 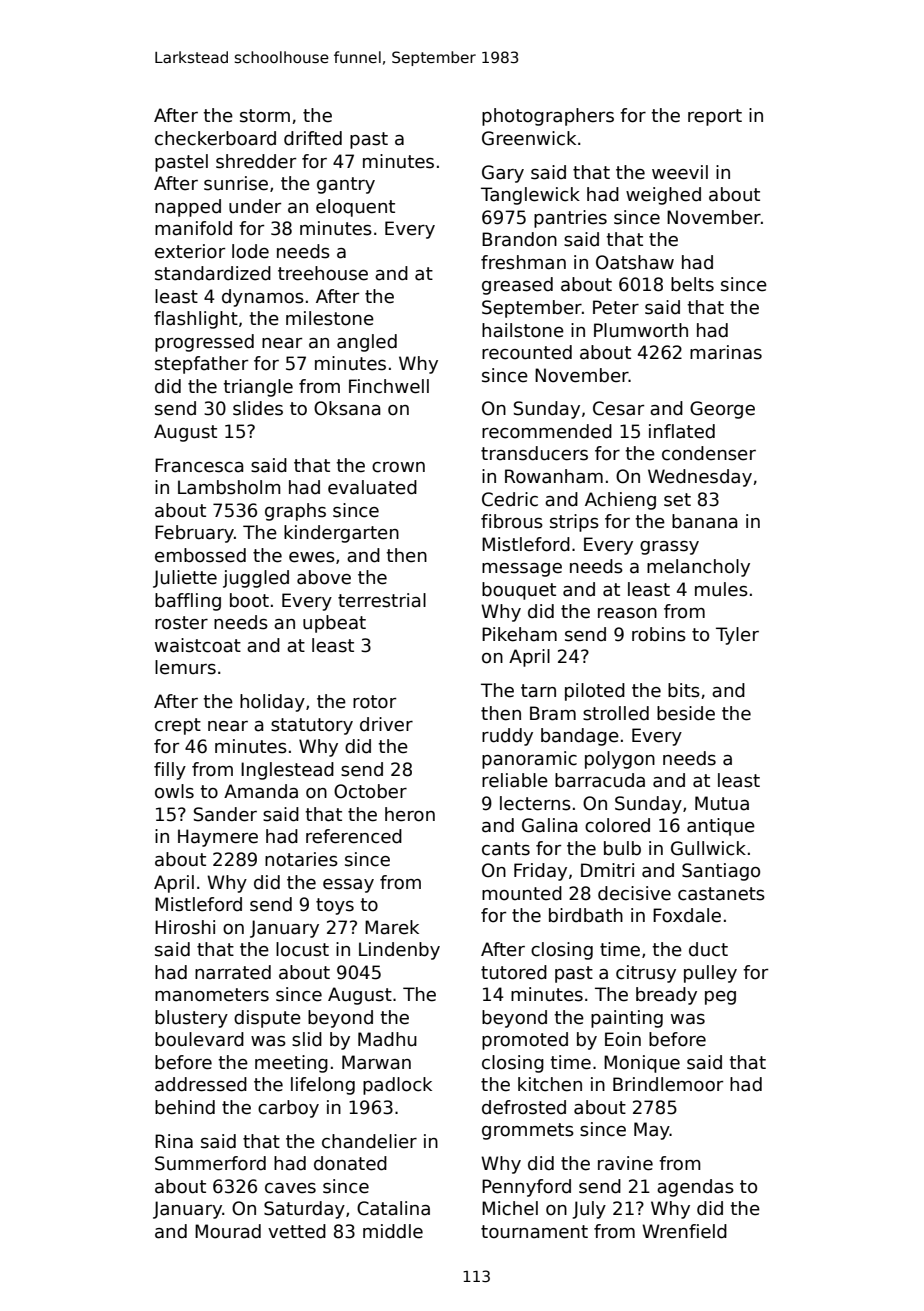 What do you see at coordinates (382, 600) in the screenshot?
I see `terrestrial` at bounding box center [382, 600].
